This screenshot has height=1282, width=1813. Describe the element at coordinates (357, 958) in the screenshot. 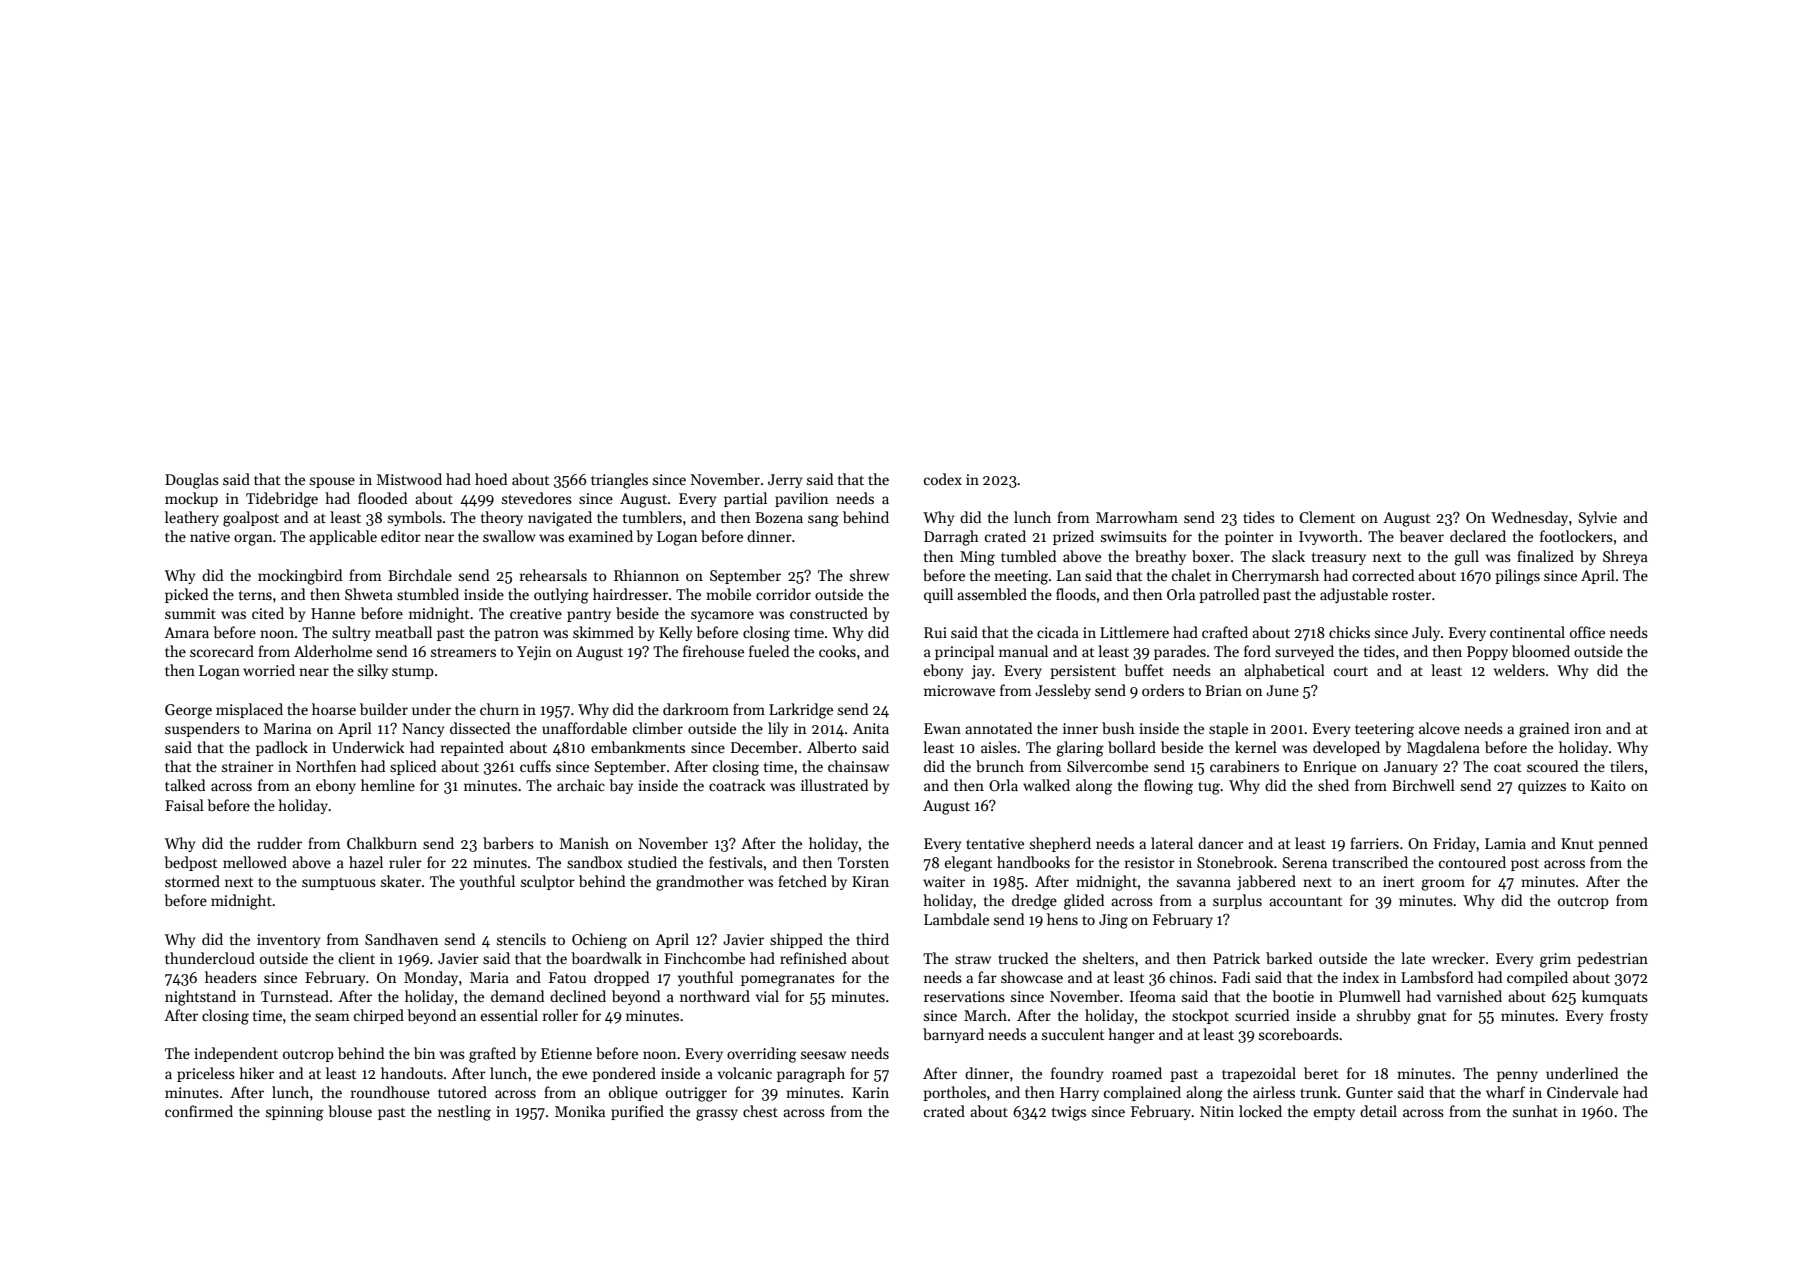

I see `client` at that location.
